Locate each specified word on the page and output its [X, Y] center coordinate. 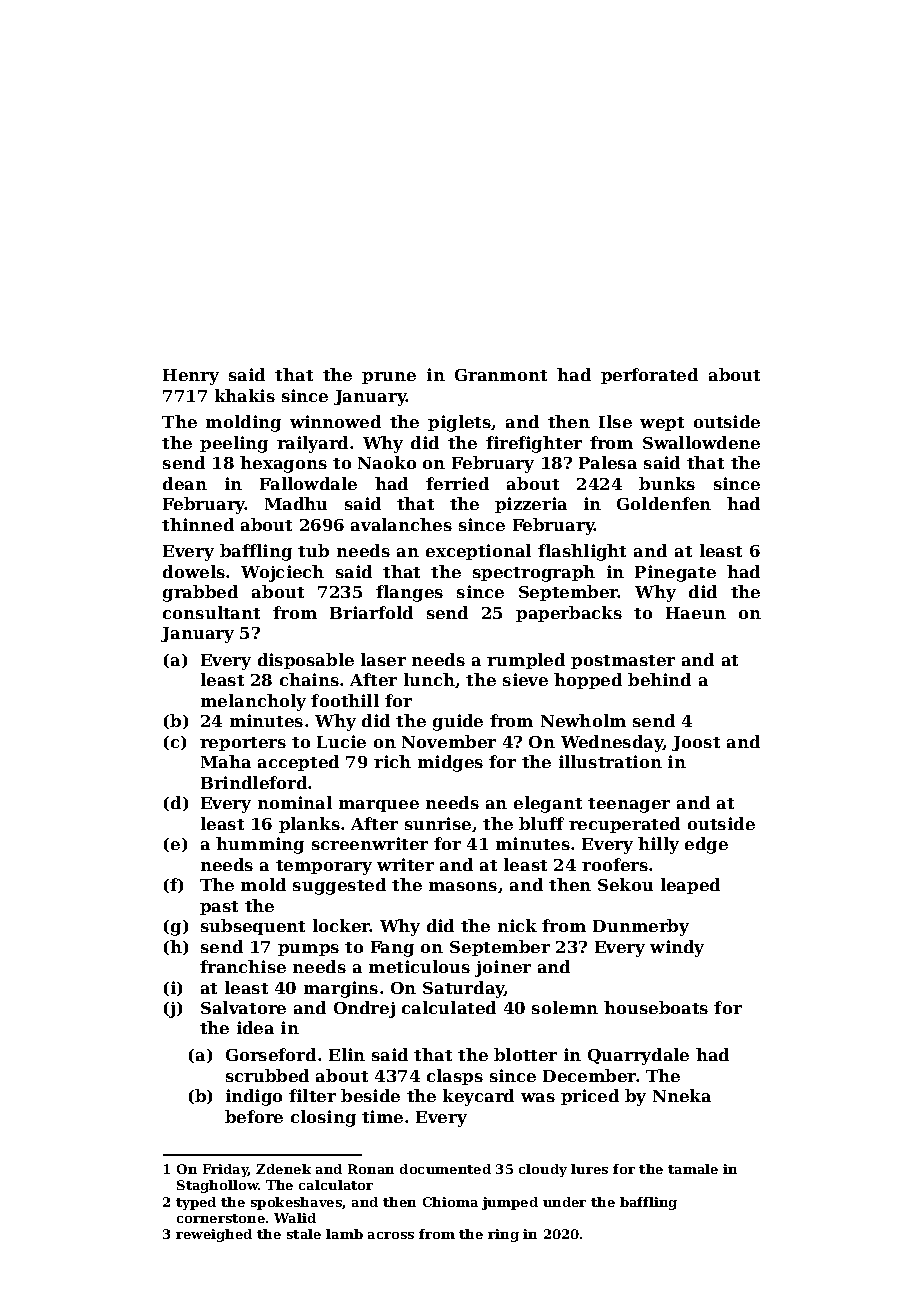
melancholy [253, 702]
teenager [629, 805]
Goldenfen [664, 503]
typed [196, 1203]
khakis [245, 395]
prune [389, 378]
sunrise [438, 823]
